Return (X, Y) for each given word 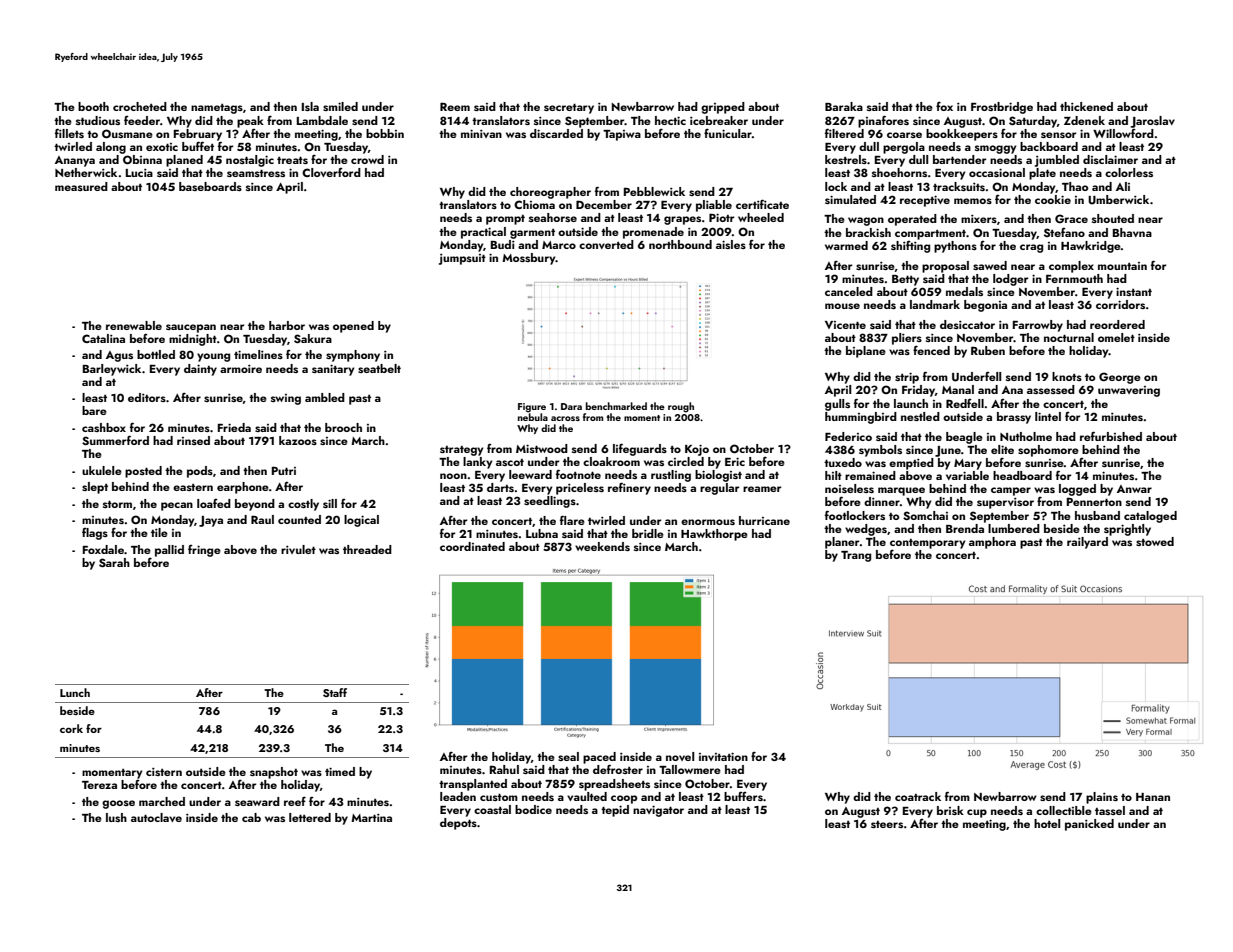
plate (1042, 174)
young (213, 357)
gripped (723, 108)
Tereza (99, 785)
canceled (849, 291)
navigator (658, 811)
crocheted (140, 106)
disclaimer (1110, 159)
